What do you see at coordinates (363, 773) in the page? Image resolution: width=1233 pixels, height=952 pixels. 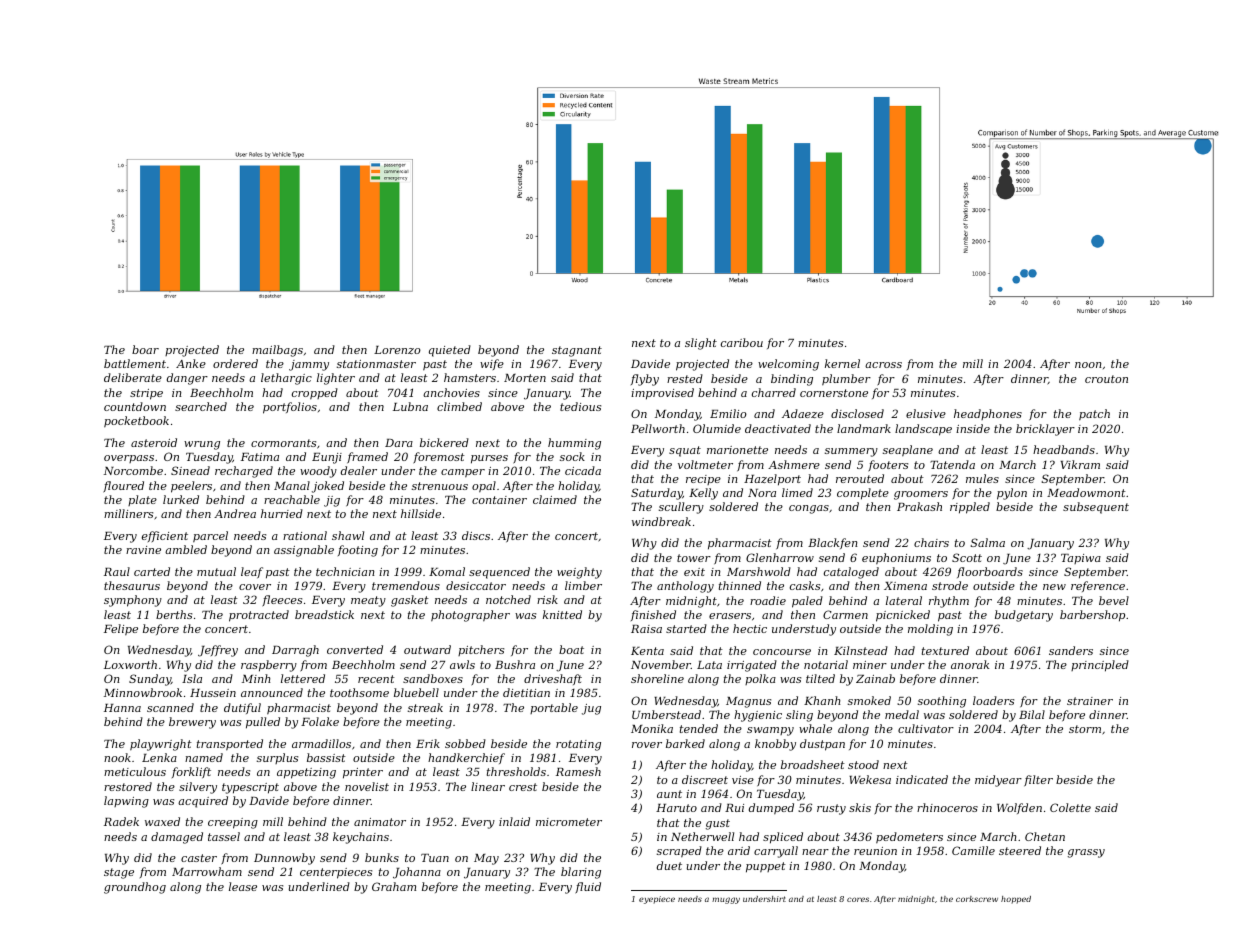 I see `printer` at bounding box center [363, 773].
